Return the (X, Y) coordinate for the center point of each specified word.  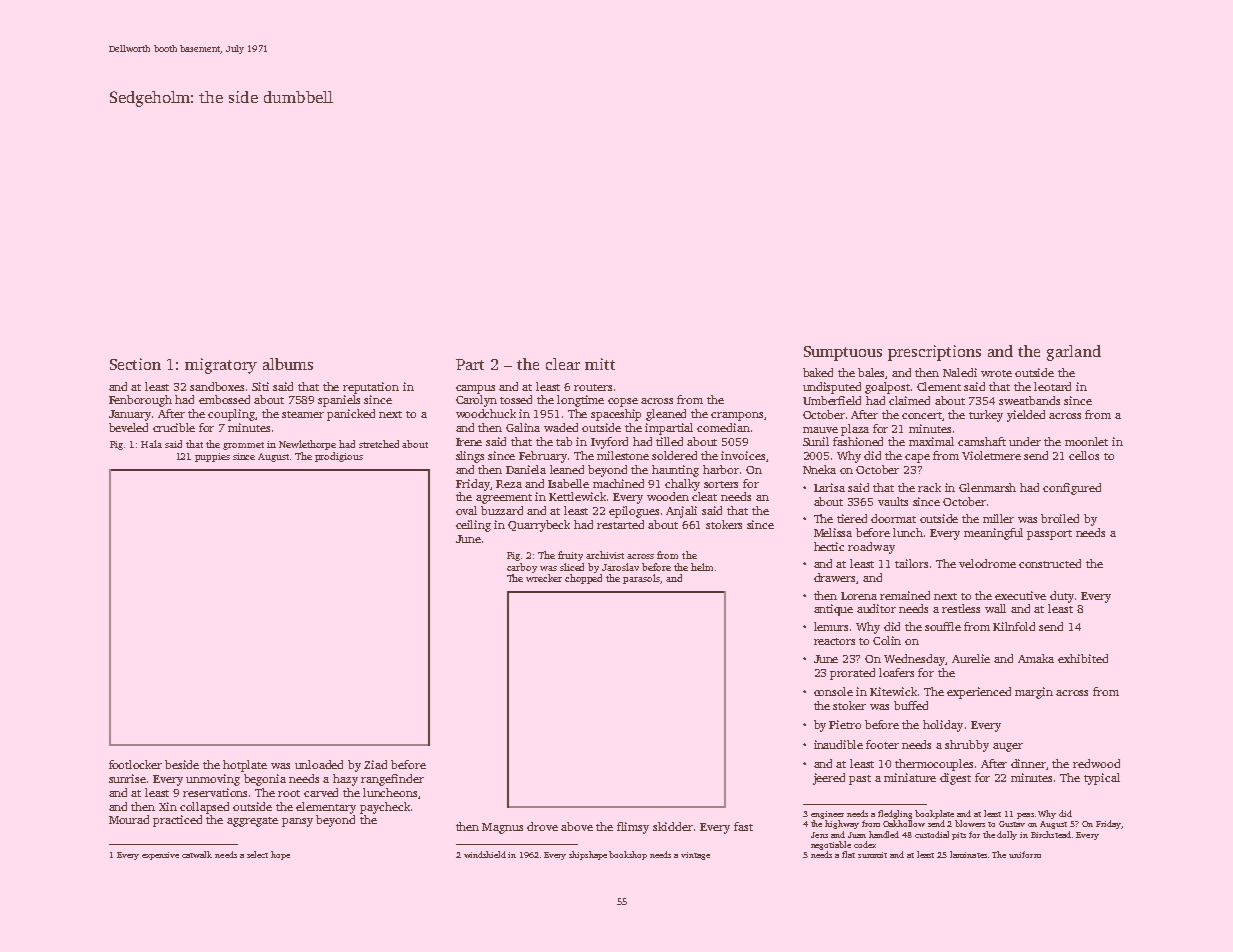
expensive (160, 856)
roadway (871, 548)
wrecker (544, 578)
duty (1062, 597)
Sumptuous (843, 353)
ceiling (473, 526)
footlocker (135, 764)
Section (135, 364)
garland (1074, 353)
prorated (852, 674)
